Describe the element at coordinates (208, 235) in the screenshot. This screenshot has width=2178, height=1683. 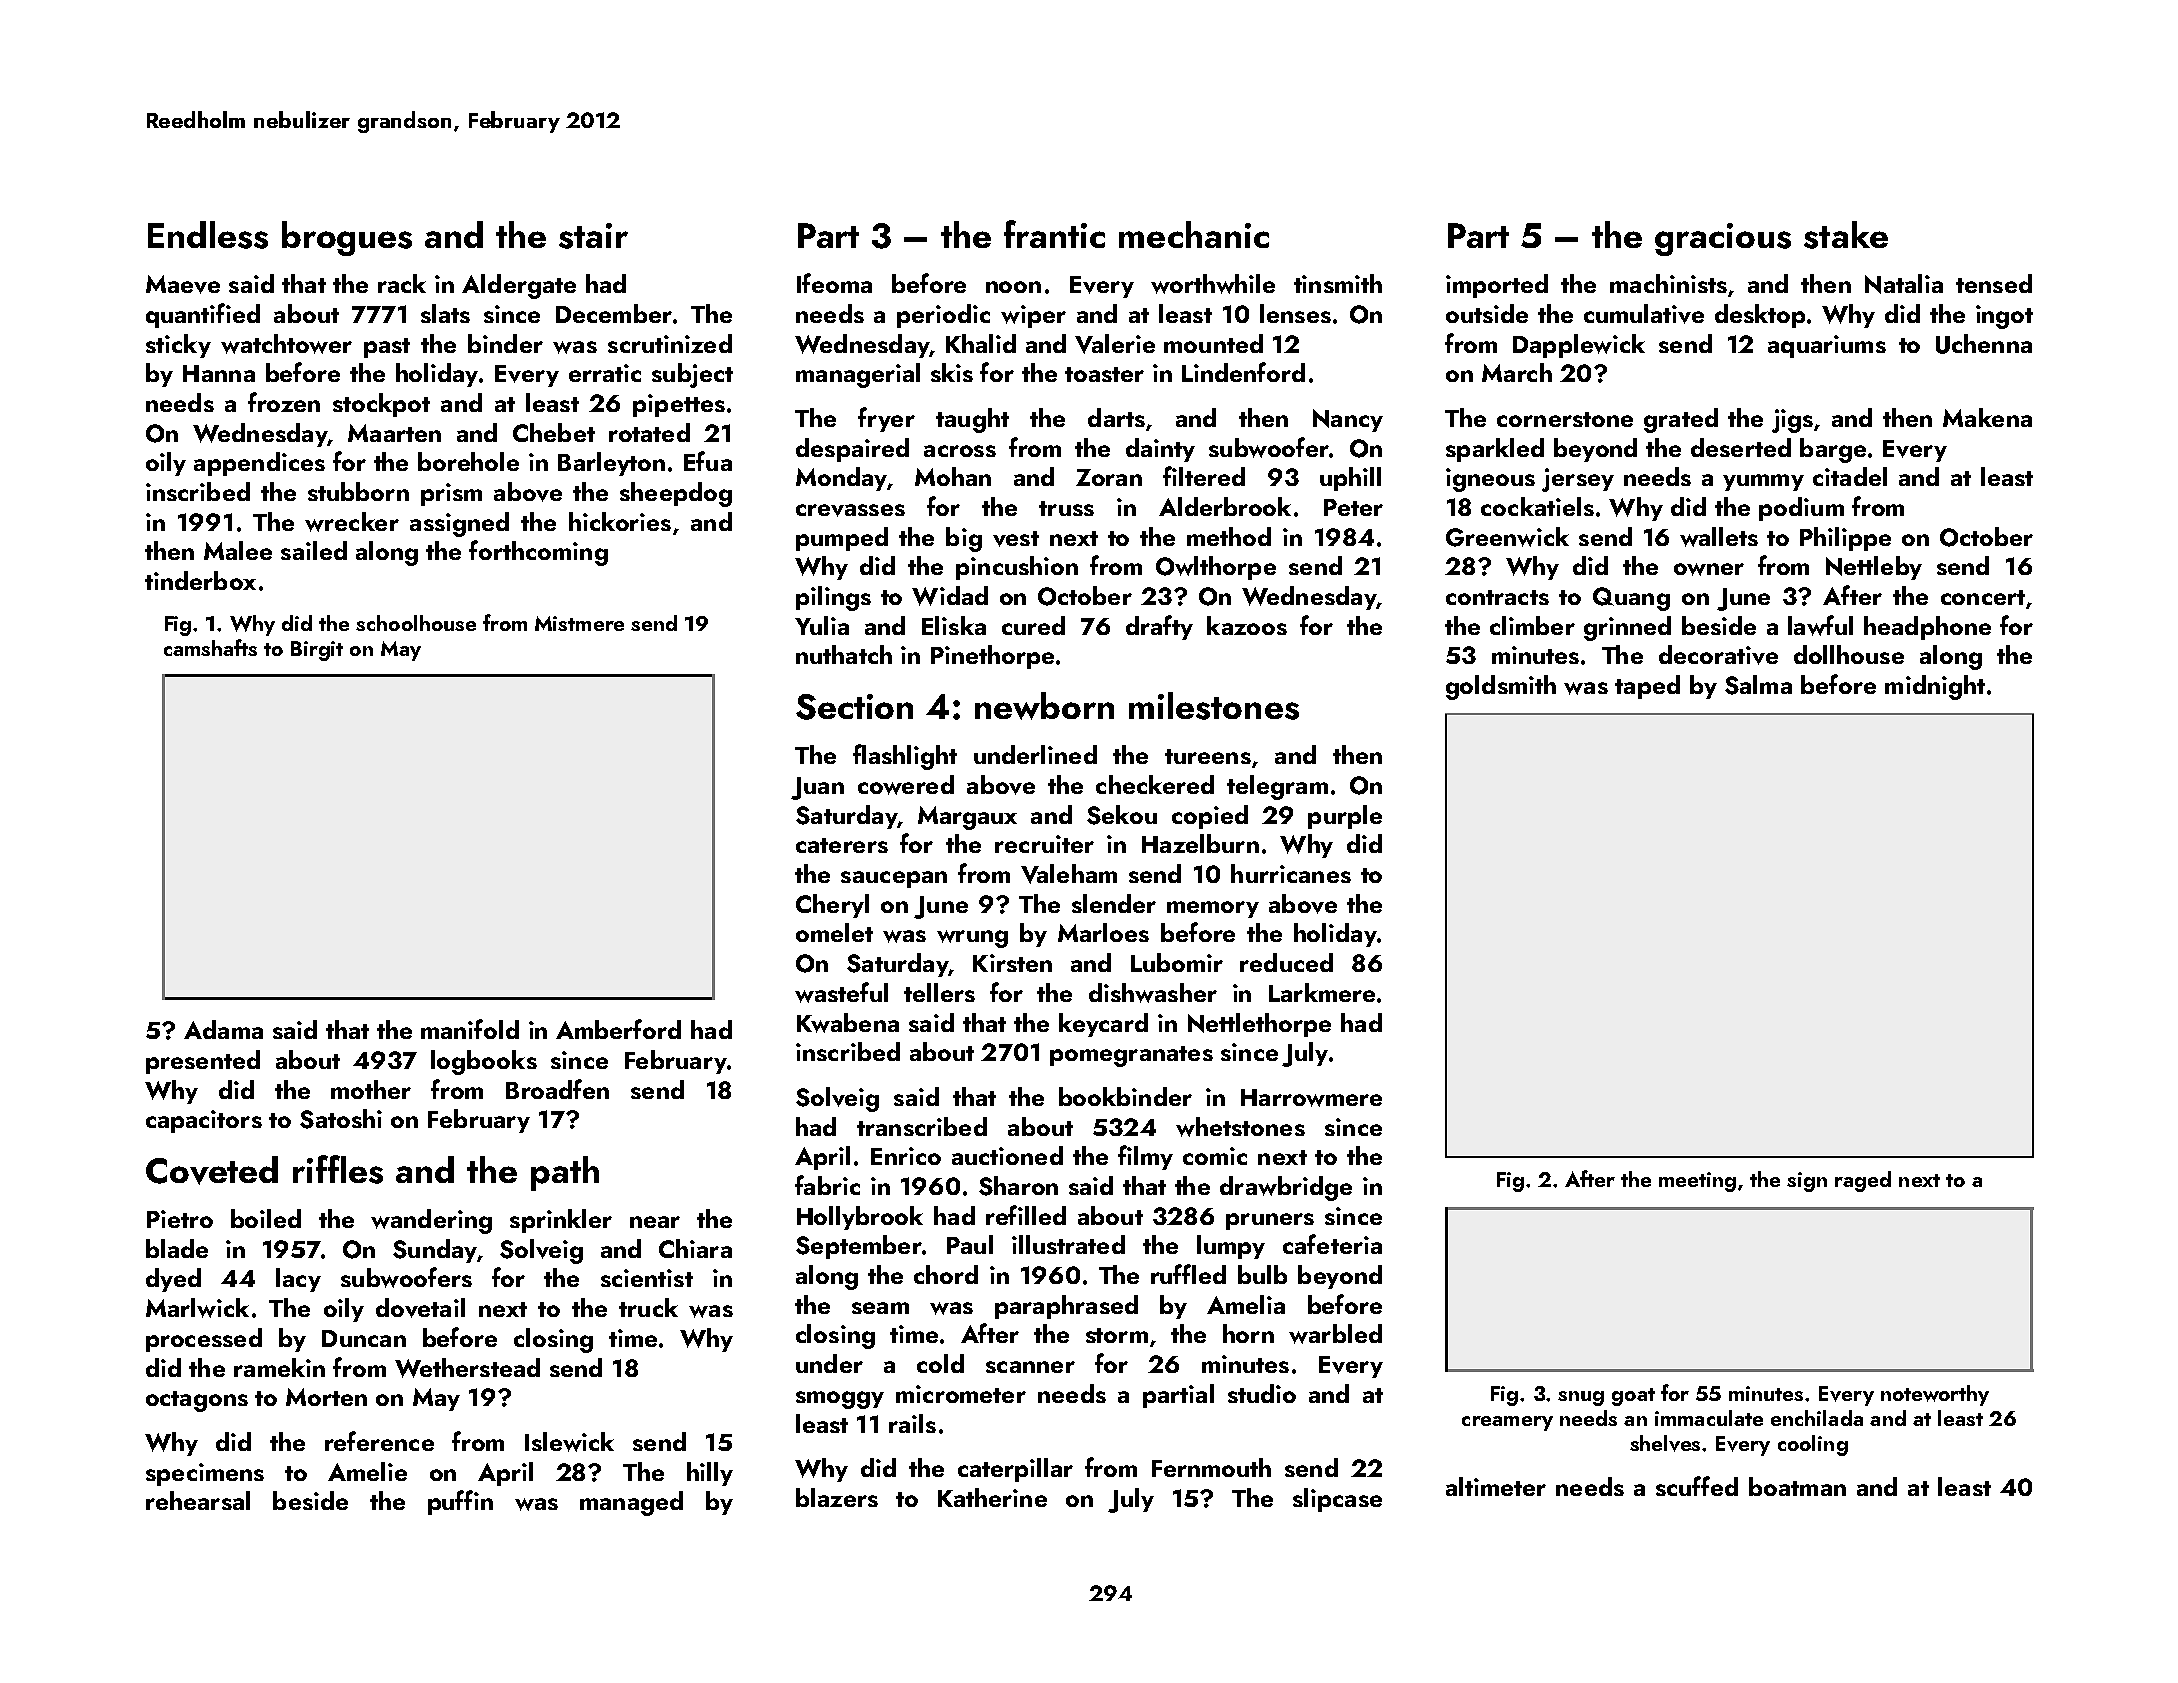
I see `Endless` at that location.
